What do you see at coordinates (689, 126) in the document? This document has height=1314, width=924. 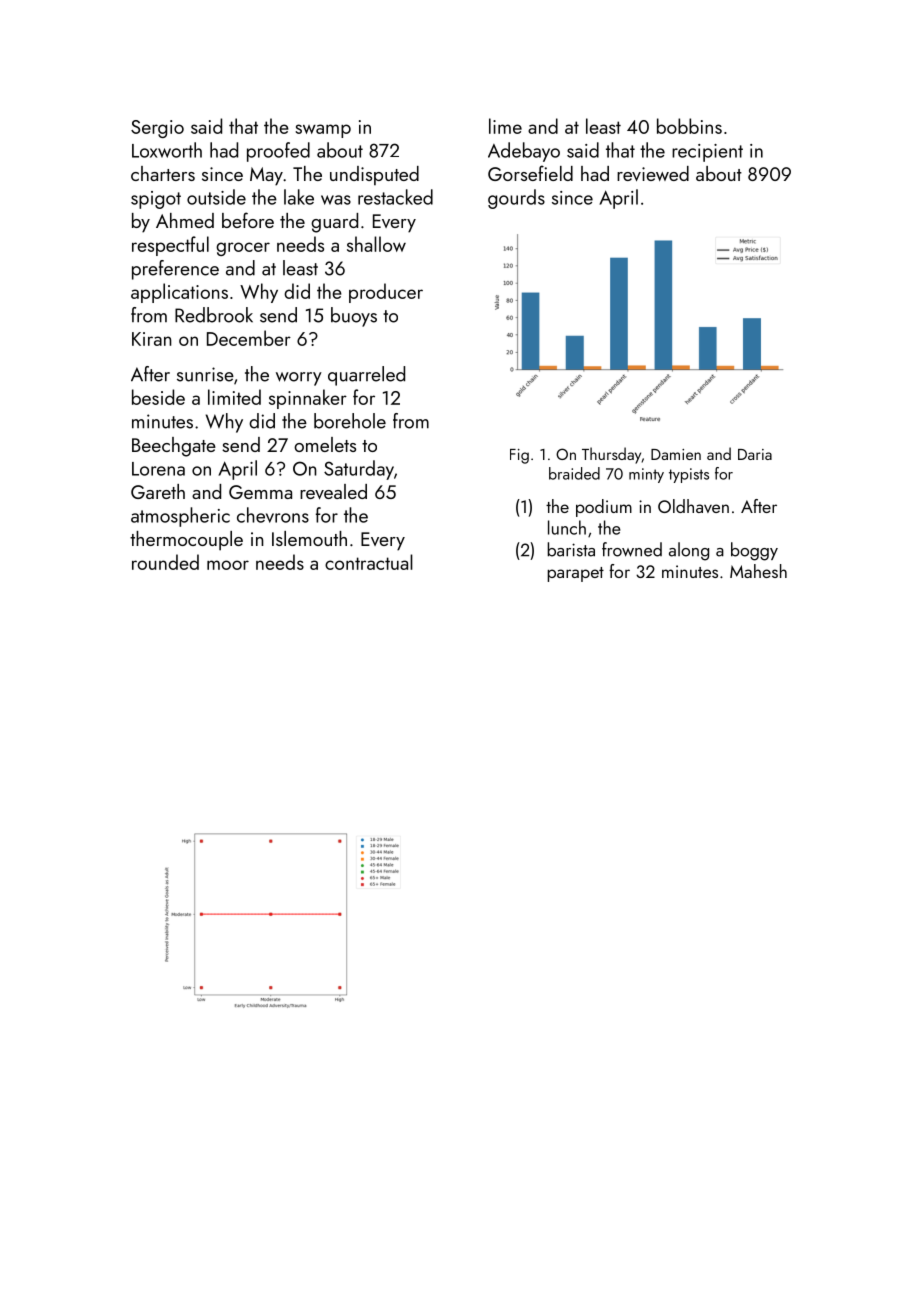 I see `bobbins` at bounding box center [689, 126].
